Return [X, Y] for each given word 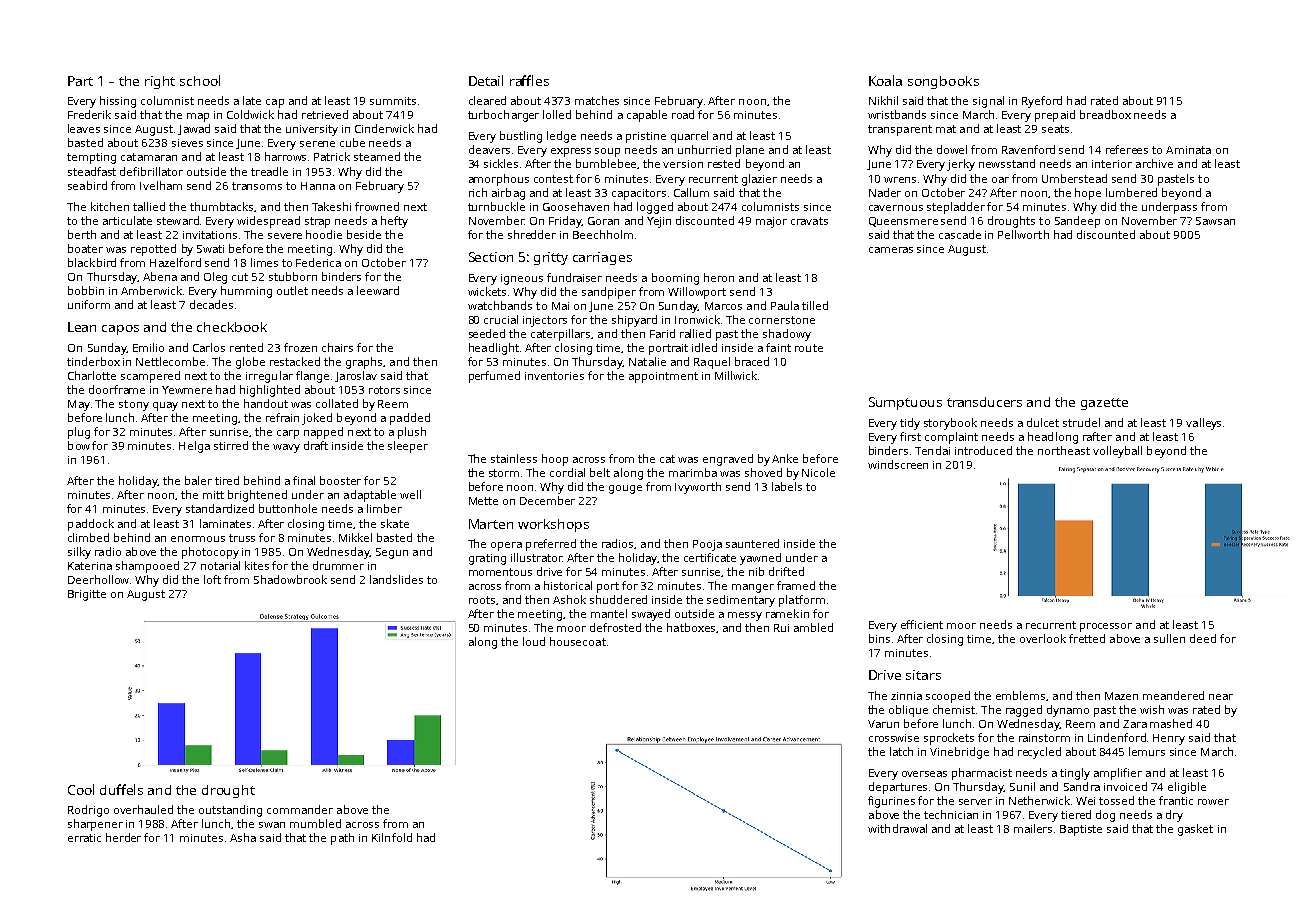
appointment [663, 377]
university [312, 130]
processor [1106, 627]
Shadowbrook [290, 579]
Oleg [215, 278]
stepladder [956, 208]
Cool [81, 789]
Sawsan [1215, 221]
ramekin [787, 613]
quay [165, 406]
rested [724, 163]
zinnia [906, 696]
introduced [983, 450]
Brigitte [87, 595]
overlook [1043, 638]
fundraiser [574, 277]
